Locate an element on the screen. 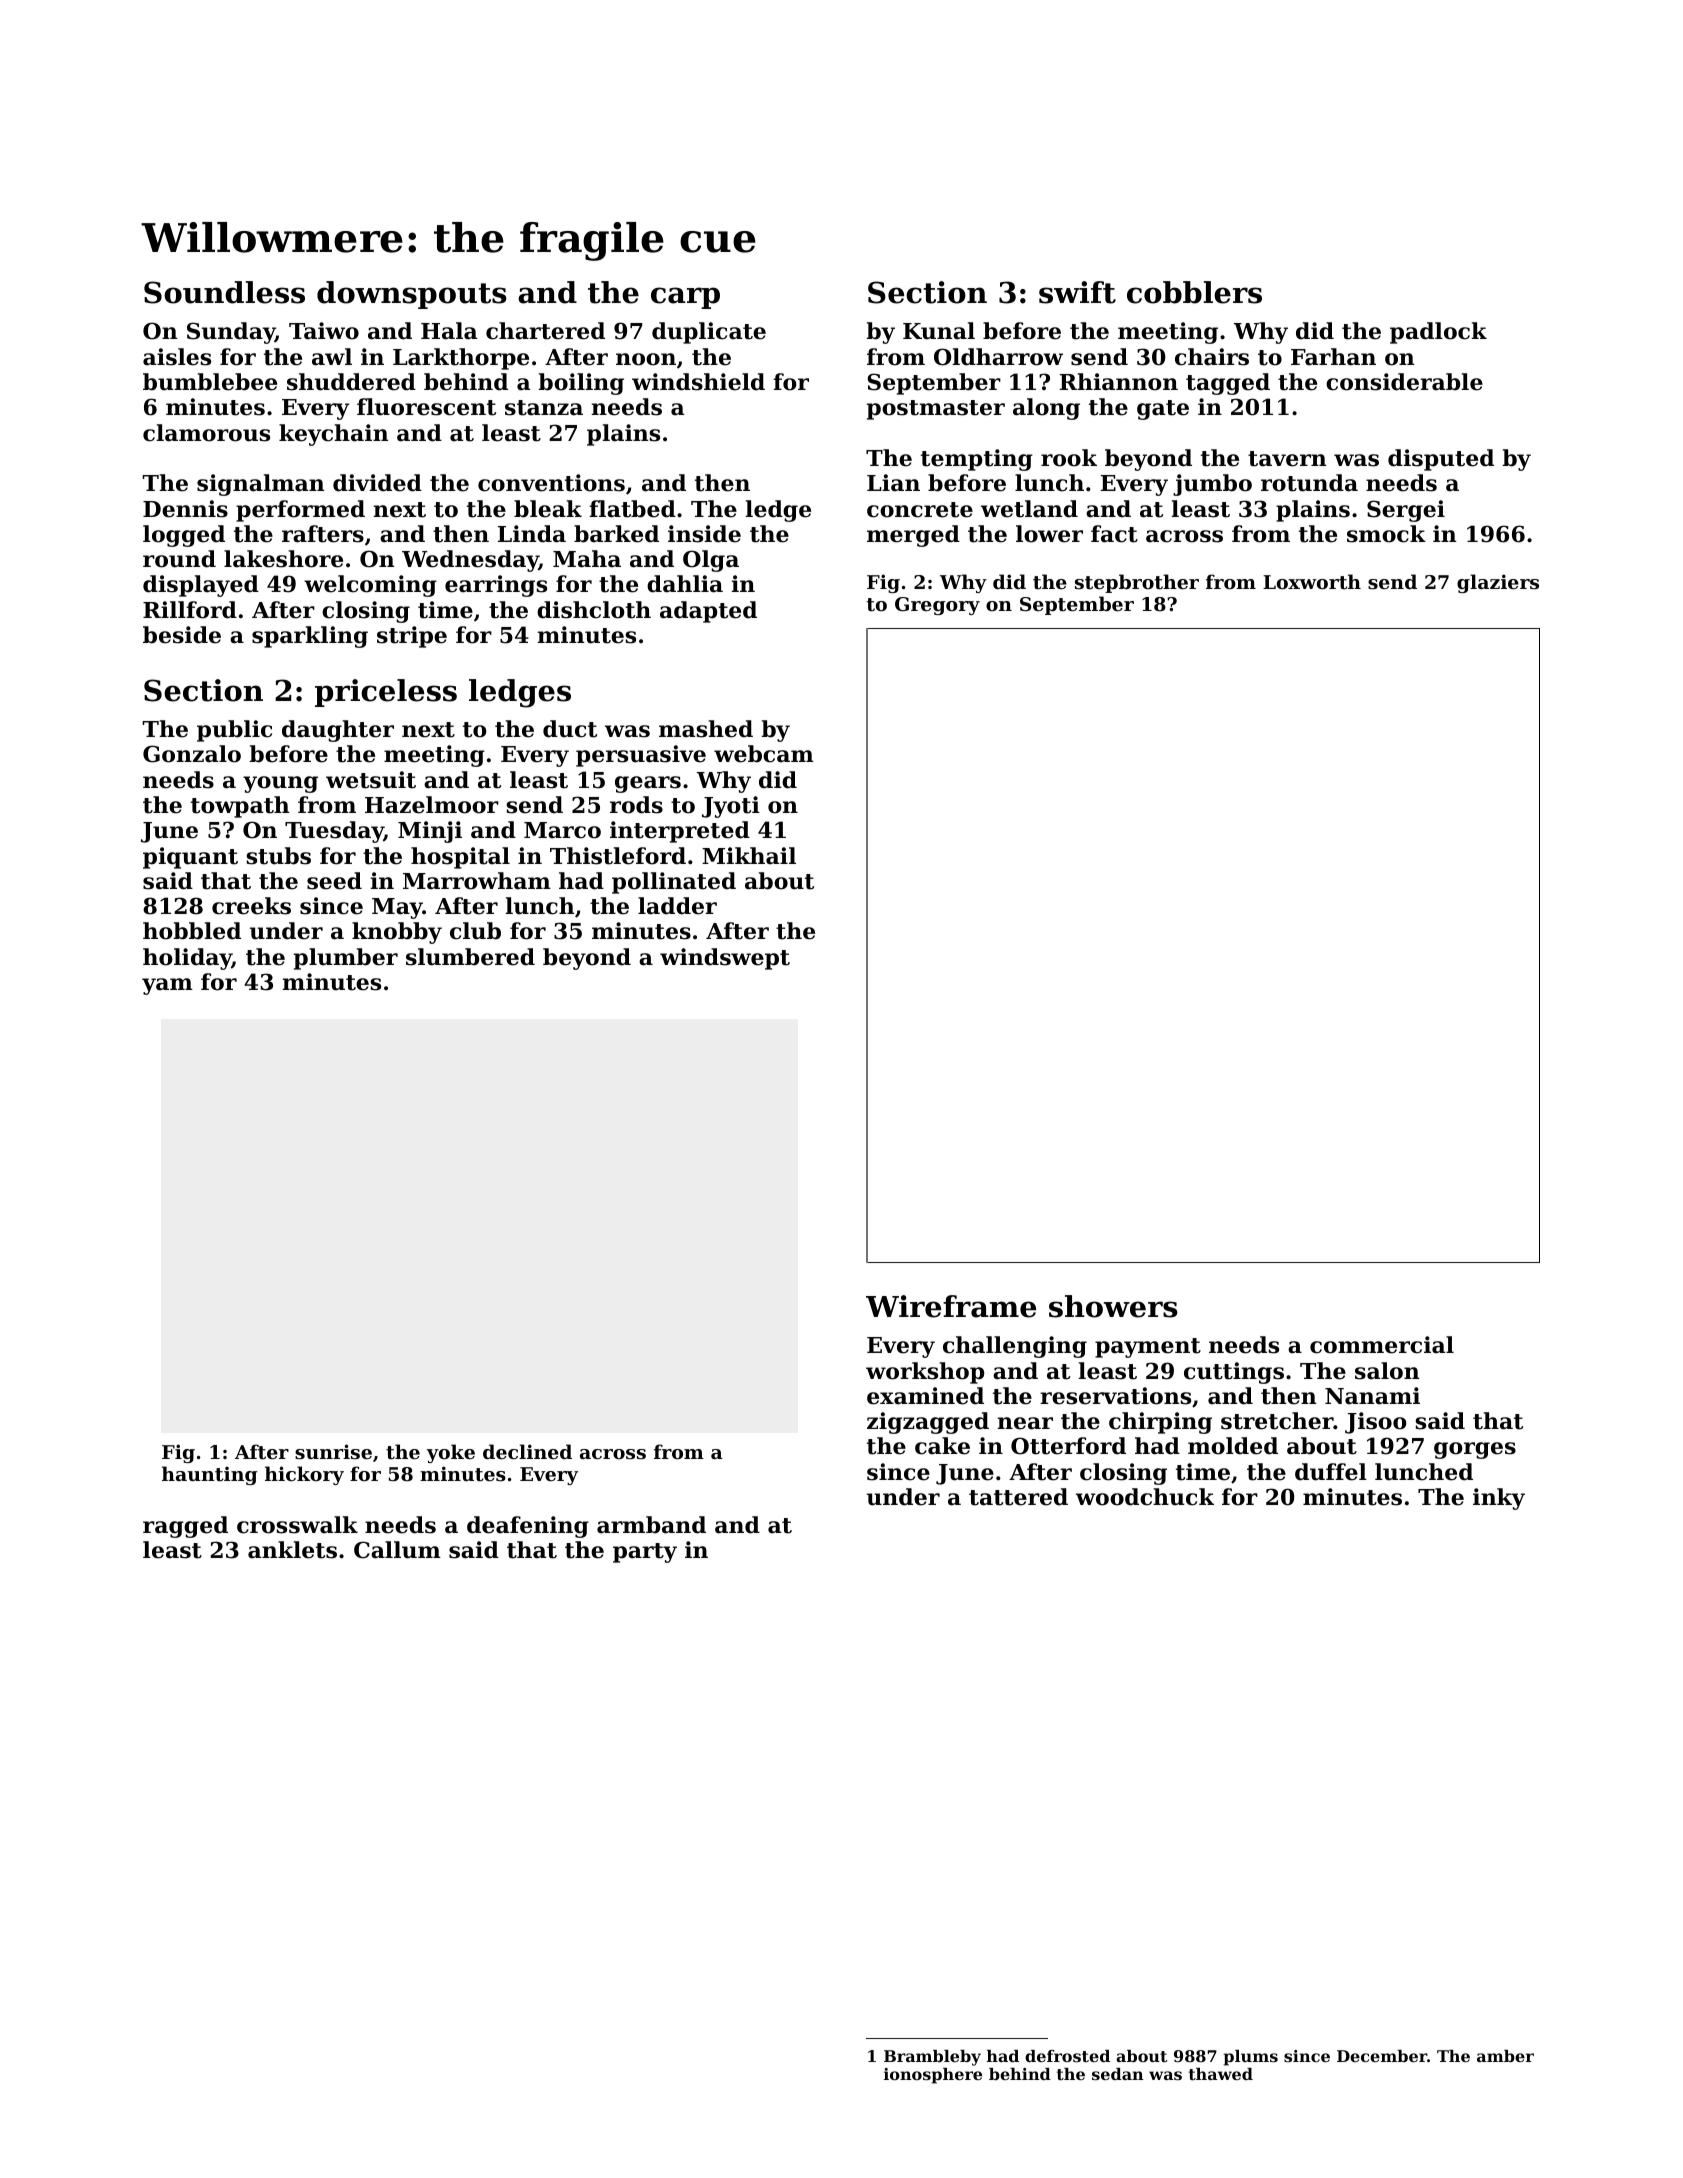 Image resolution: width=1683 pixels, height=2178 pixels. glaziers is located at coordinates (1498, 583).
